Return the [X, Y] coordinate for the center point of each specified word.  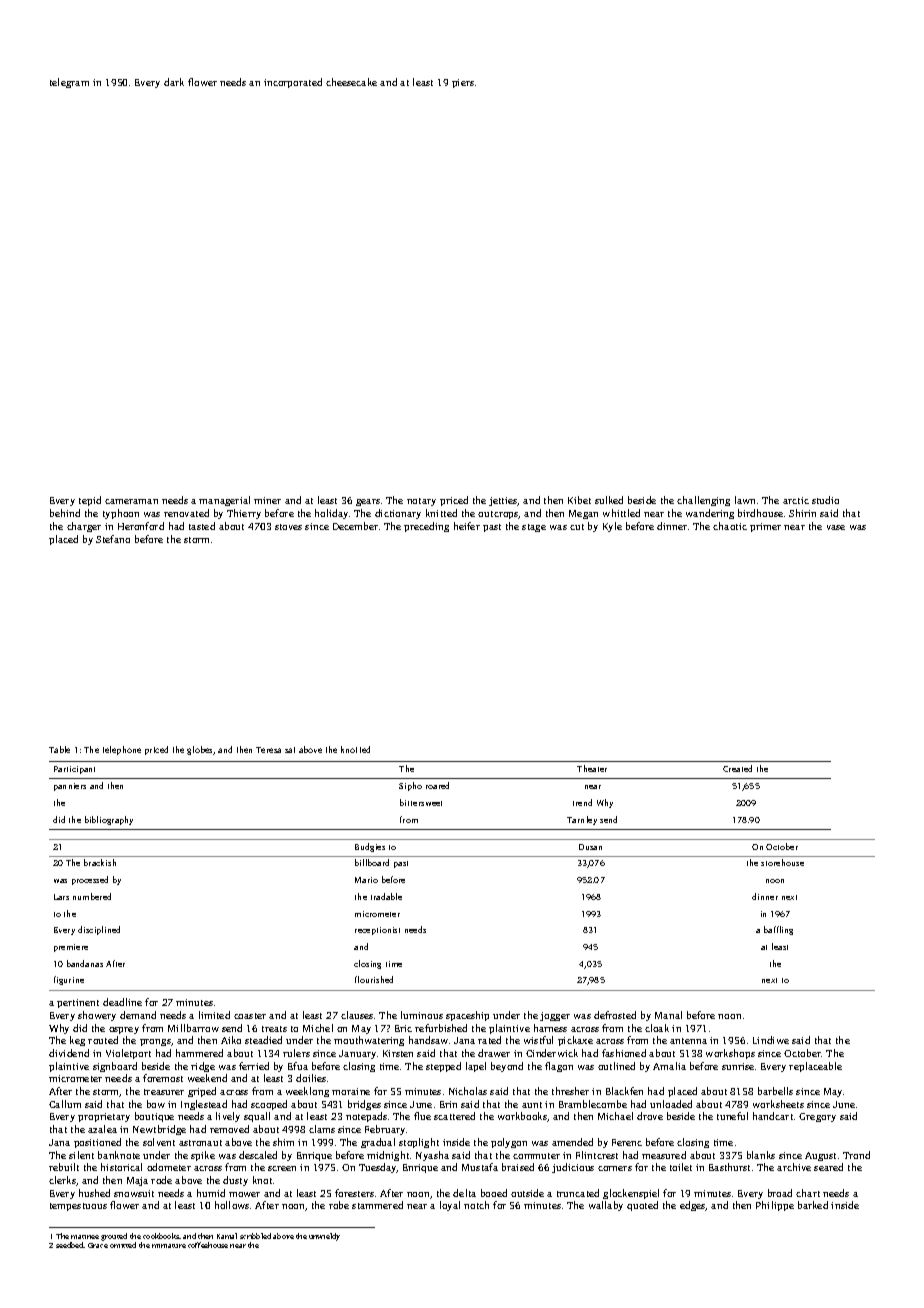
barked [813, 1205]
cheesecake [351, 82]
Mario [366, 880]
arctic [796, 500]
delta [464, 1193]
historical [121, 1167]
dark [174, 82]
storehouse [782, 862]
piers [463, 83]
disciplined [99, 930]
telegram [69, 83]
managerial [224, 501]
